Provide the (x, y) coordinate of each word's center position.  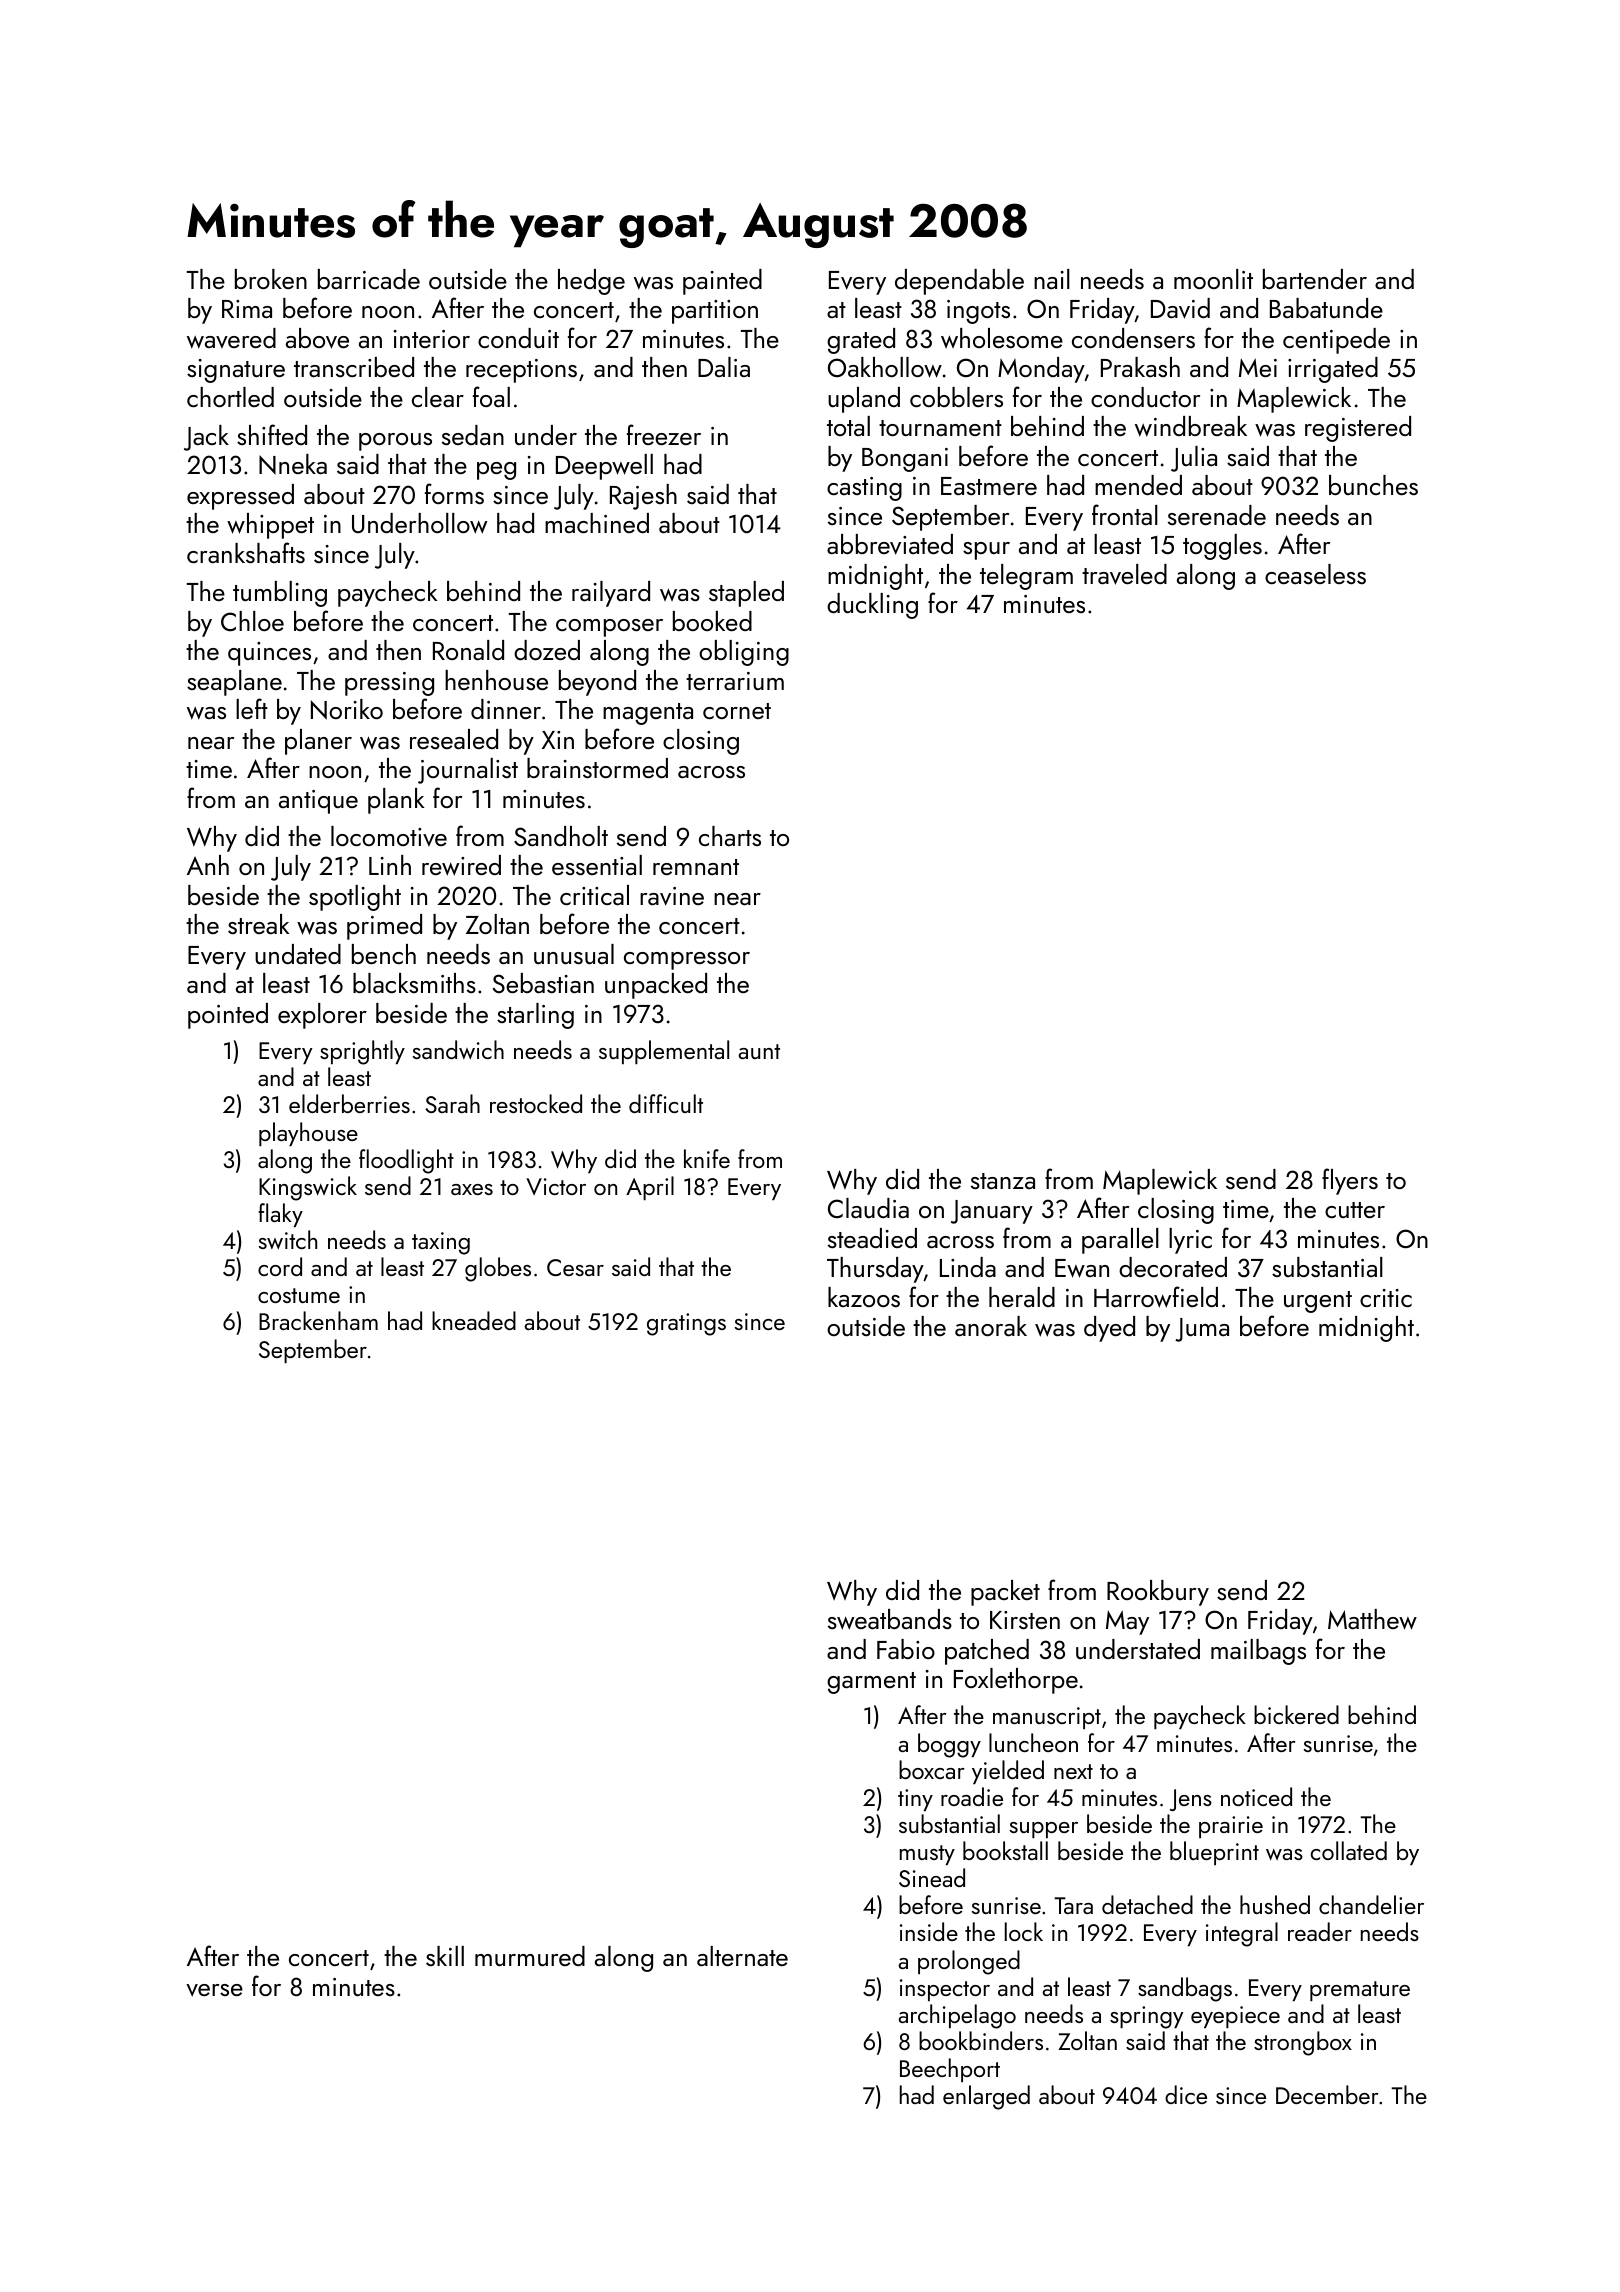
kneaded (474, 1320)
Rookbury (1158, 1593)
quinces (269, 654)
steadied (872, 1238)
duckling (872, 606)
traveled (1124, 574)
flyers (1350, 1181)
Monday (1041, 370)
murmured (530, 1956)
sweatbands (890, 1619)
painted (722, 282)
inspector (945, 1990)
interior (432, 339)
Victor (556, 1186)
